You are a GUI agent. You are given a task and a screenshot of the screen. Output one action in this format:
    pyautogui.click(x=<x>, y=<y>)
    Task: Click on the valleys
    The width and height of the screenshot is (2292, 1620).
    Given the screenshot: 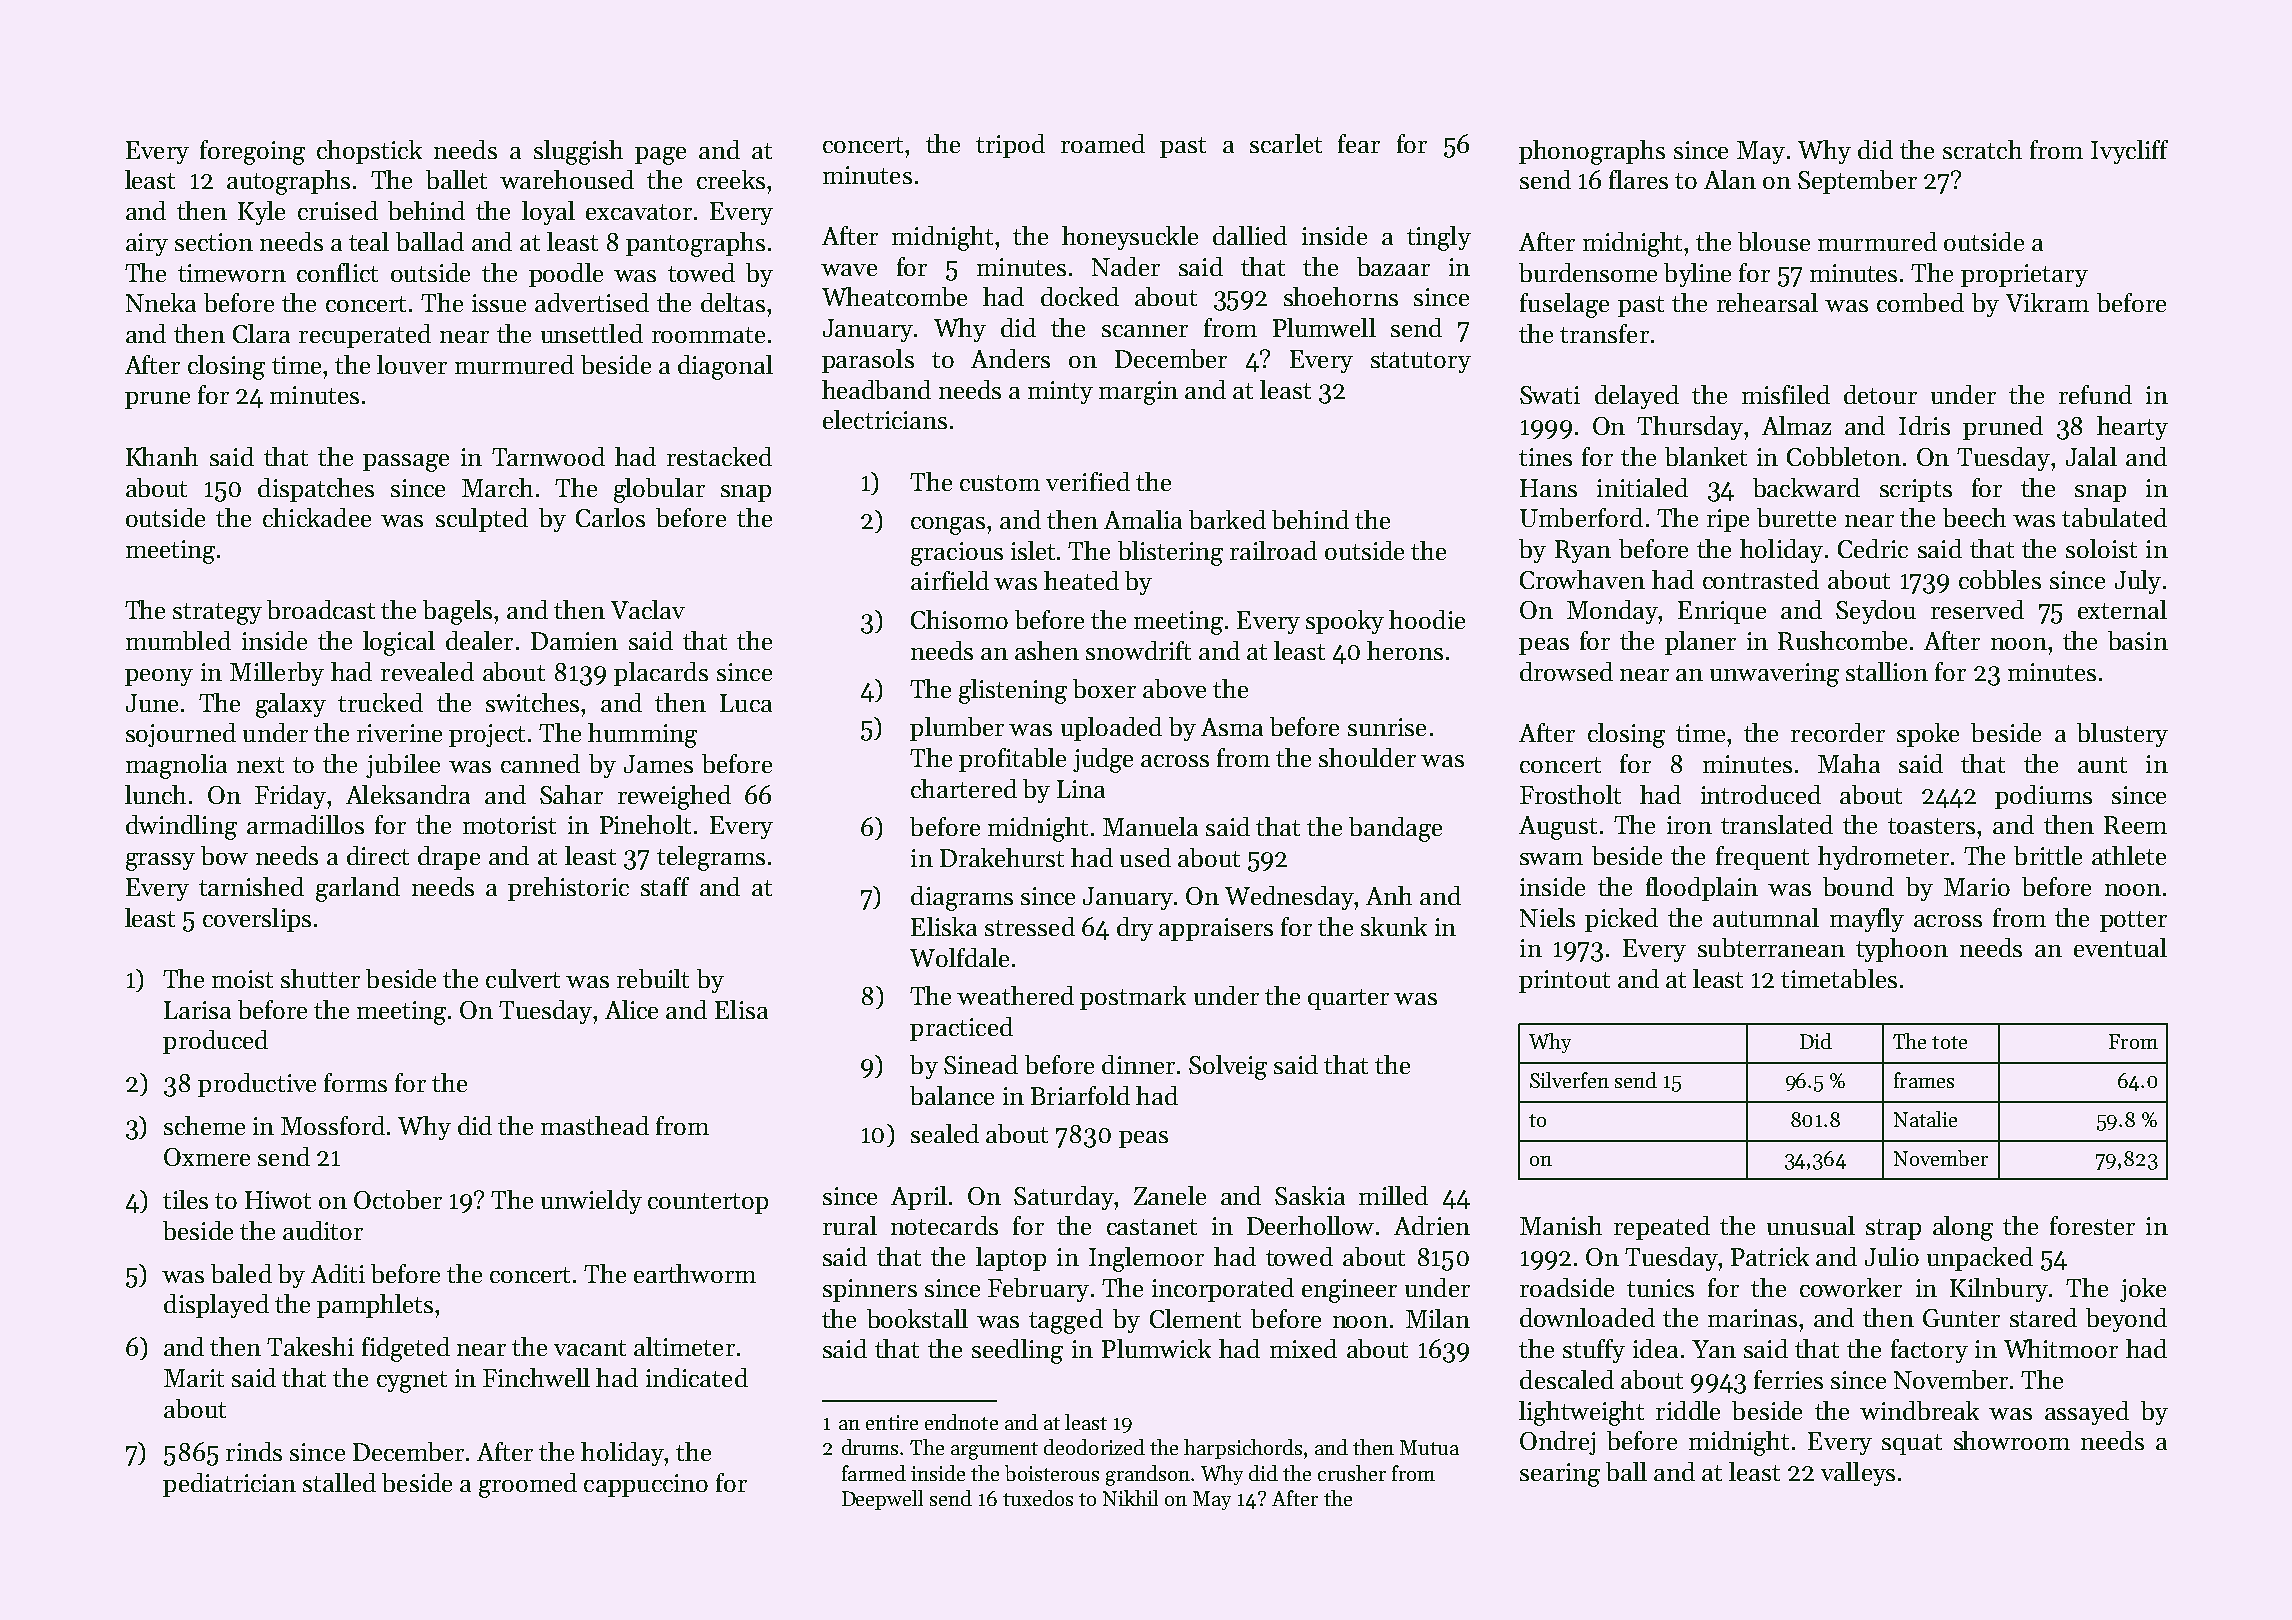 What is the action you would take?
    pyautogui.click(x=1858, y=1474)
